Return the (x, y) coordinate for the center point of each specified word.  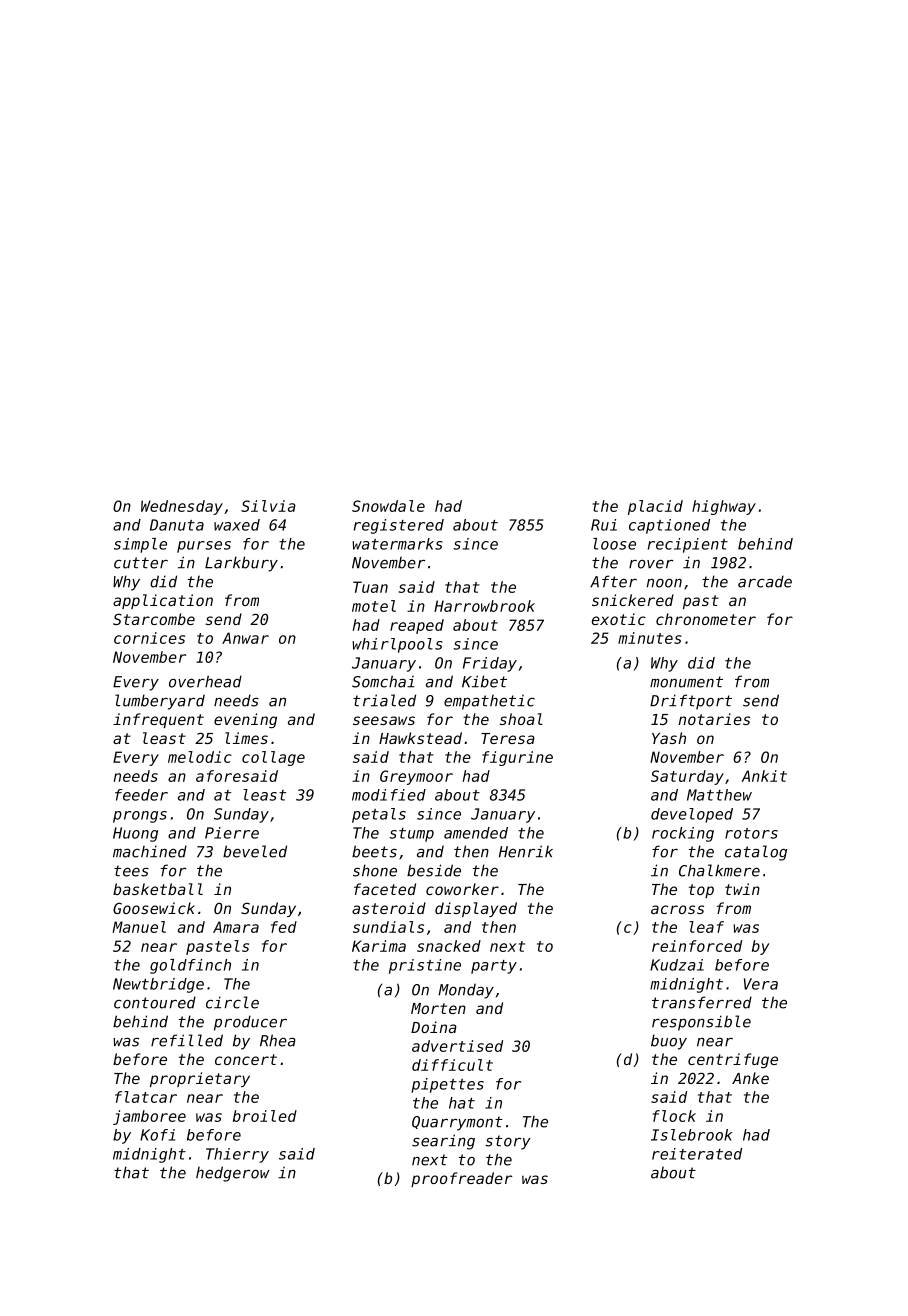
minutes (650, 638)
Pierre (232, 833)
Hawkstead (420, 738)
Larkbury (241, 564)
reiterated (697, 1154)
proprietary (200, 1079)
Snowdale (388, 506)
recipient (688, 545)
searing (443, 1142)
